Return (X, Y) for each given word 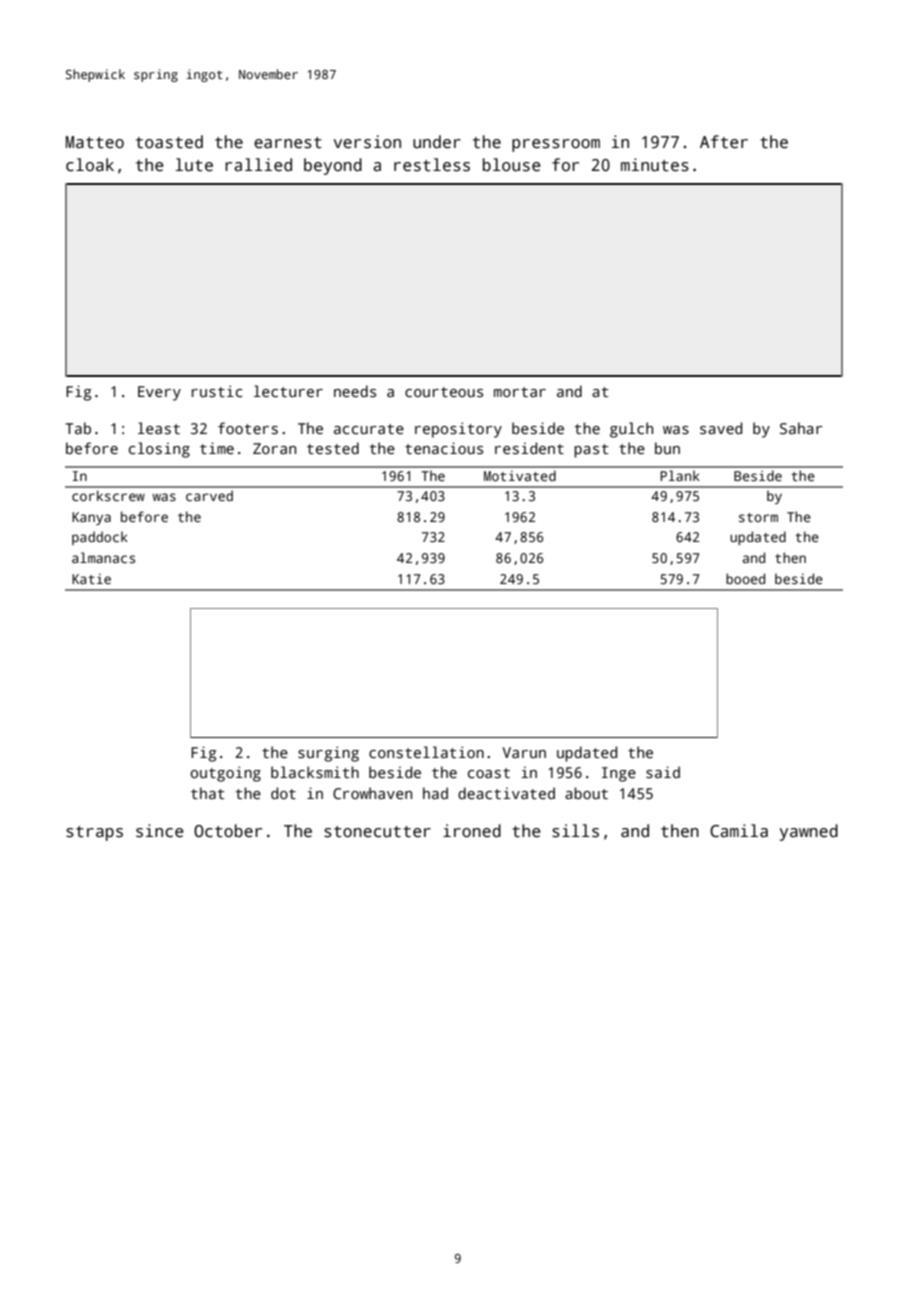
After (724, 142)
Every (159, 393)
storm (758, 517)
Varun (524, 752)
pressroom (556, 145)
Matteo (95, 142)
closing (159, 450)
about (586, 793)
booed (745, 578)
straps (94, 833)
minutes (655, 165)
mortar (520, 392)
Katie (91, 579)
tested (333, 448)
